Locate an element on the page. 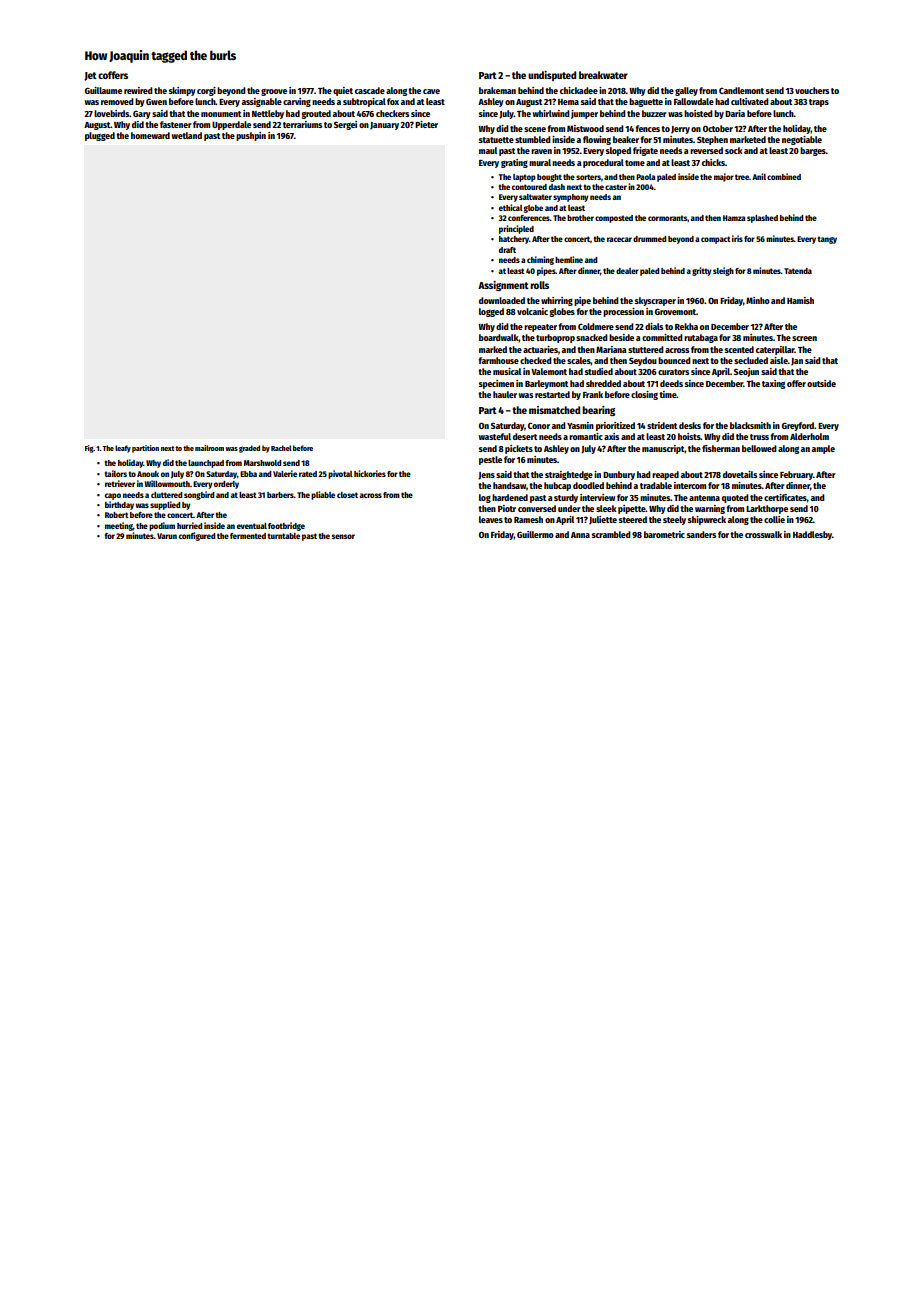  Anna is located at coordinates (580, 535).
